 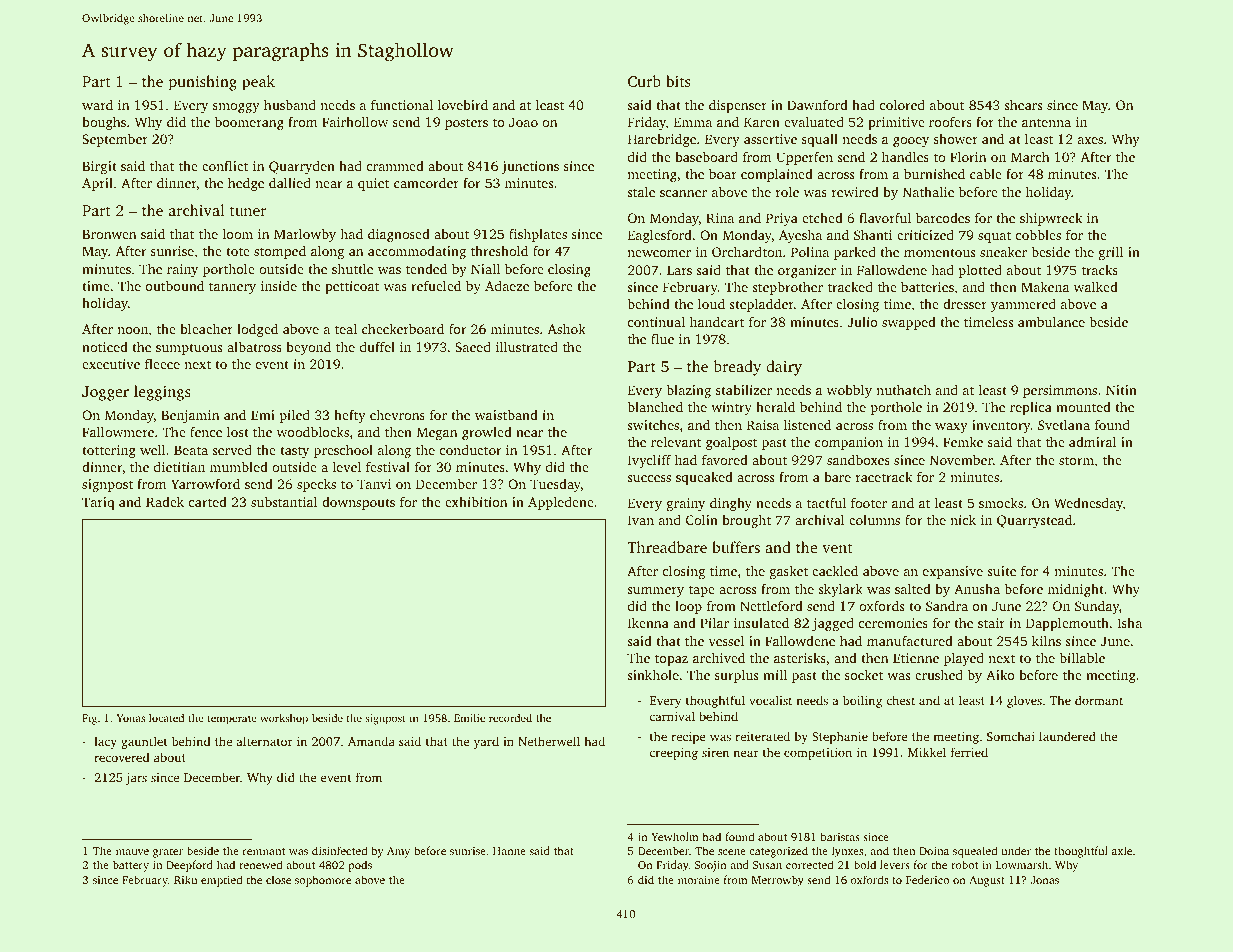 I want to click on Fig, so click(x=89, y=719).
